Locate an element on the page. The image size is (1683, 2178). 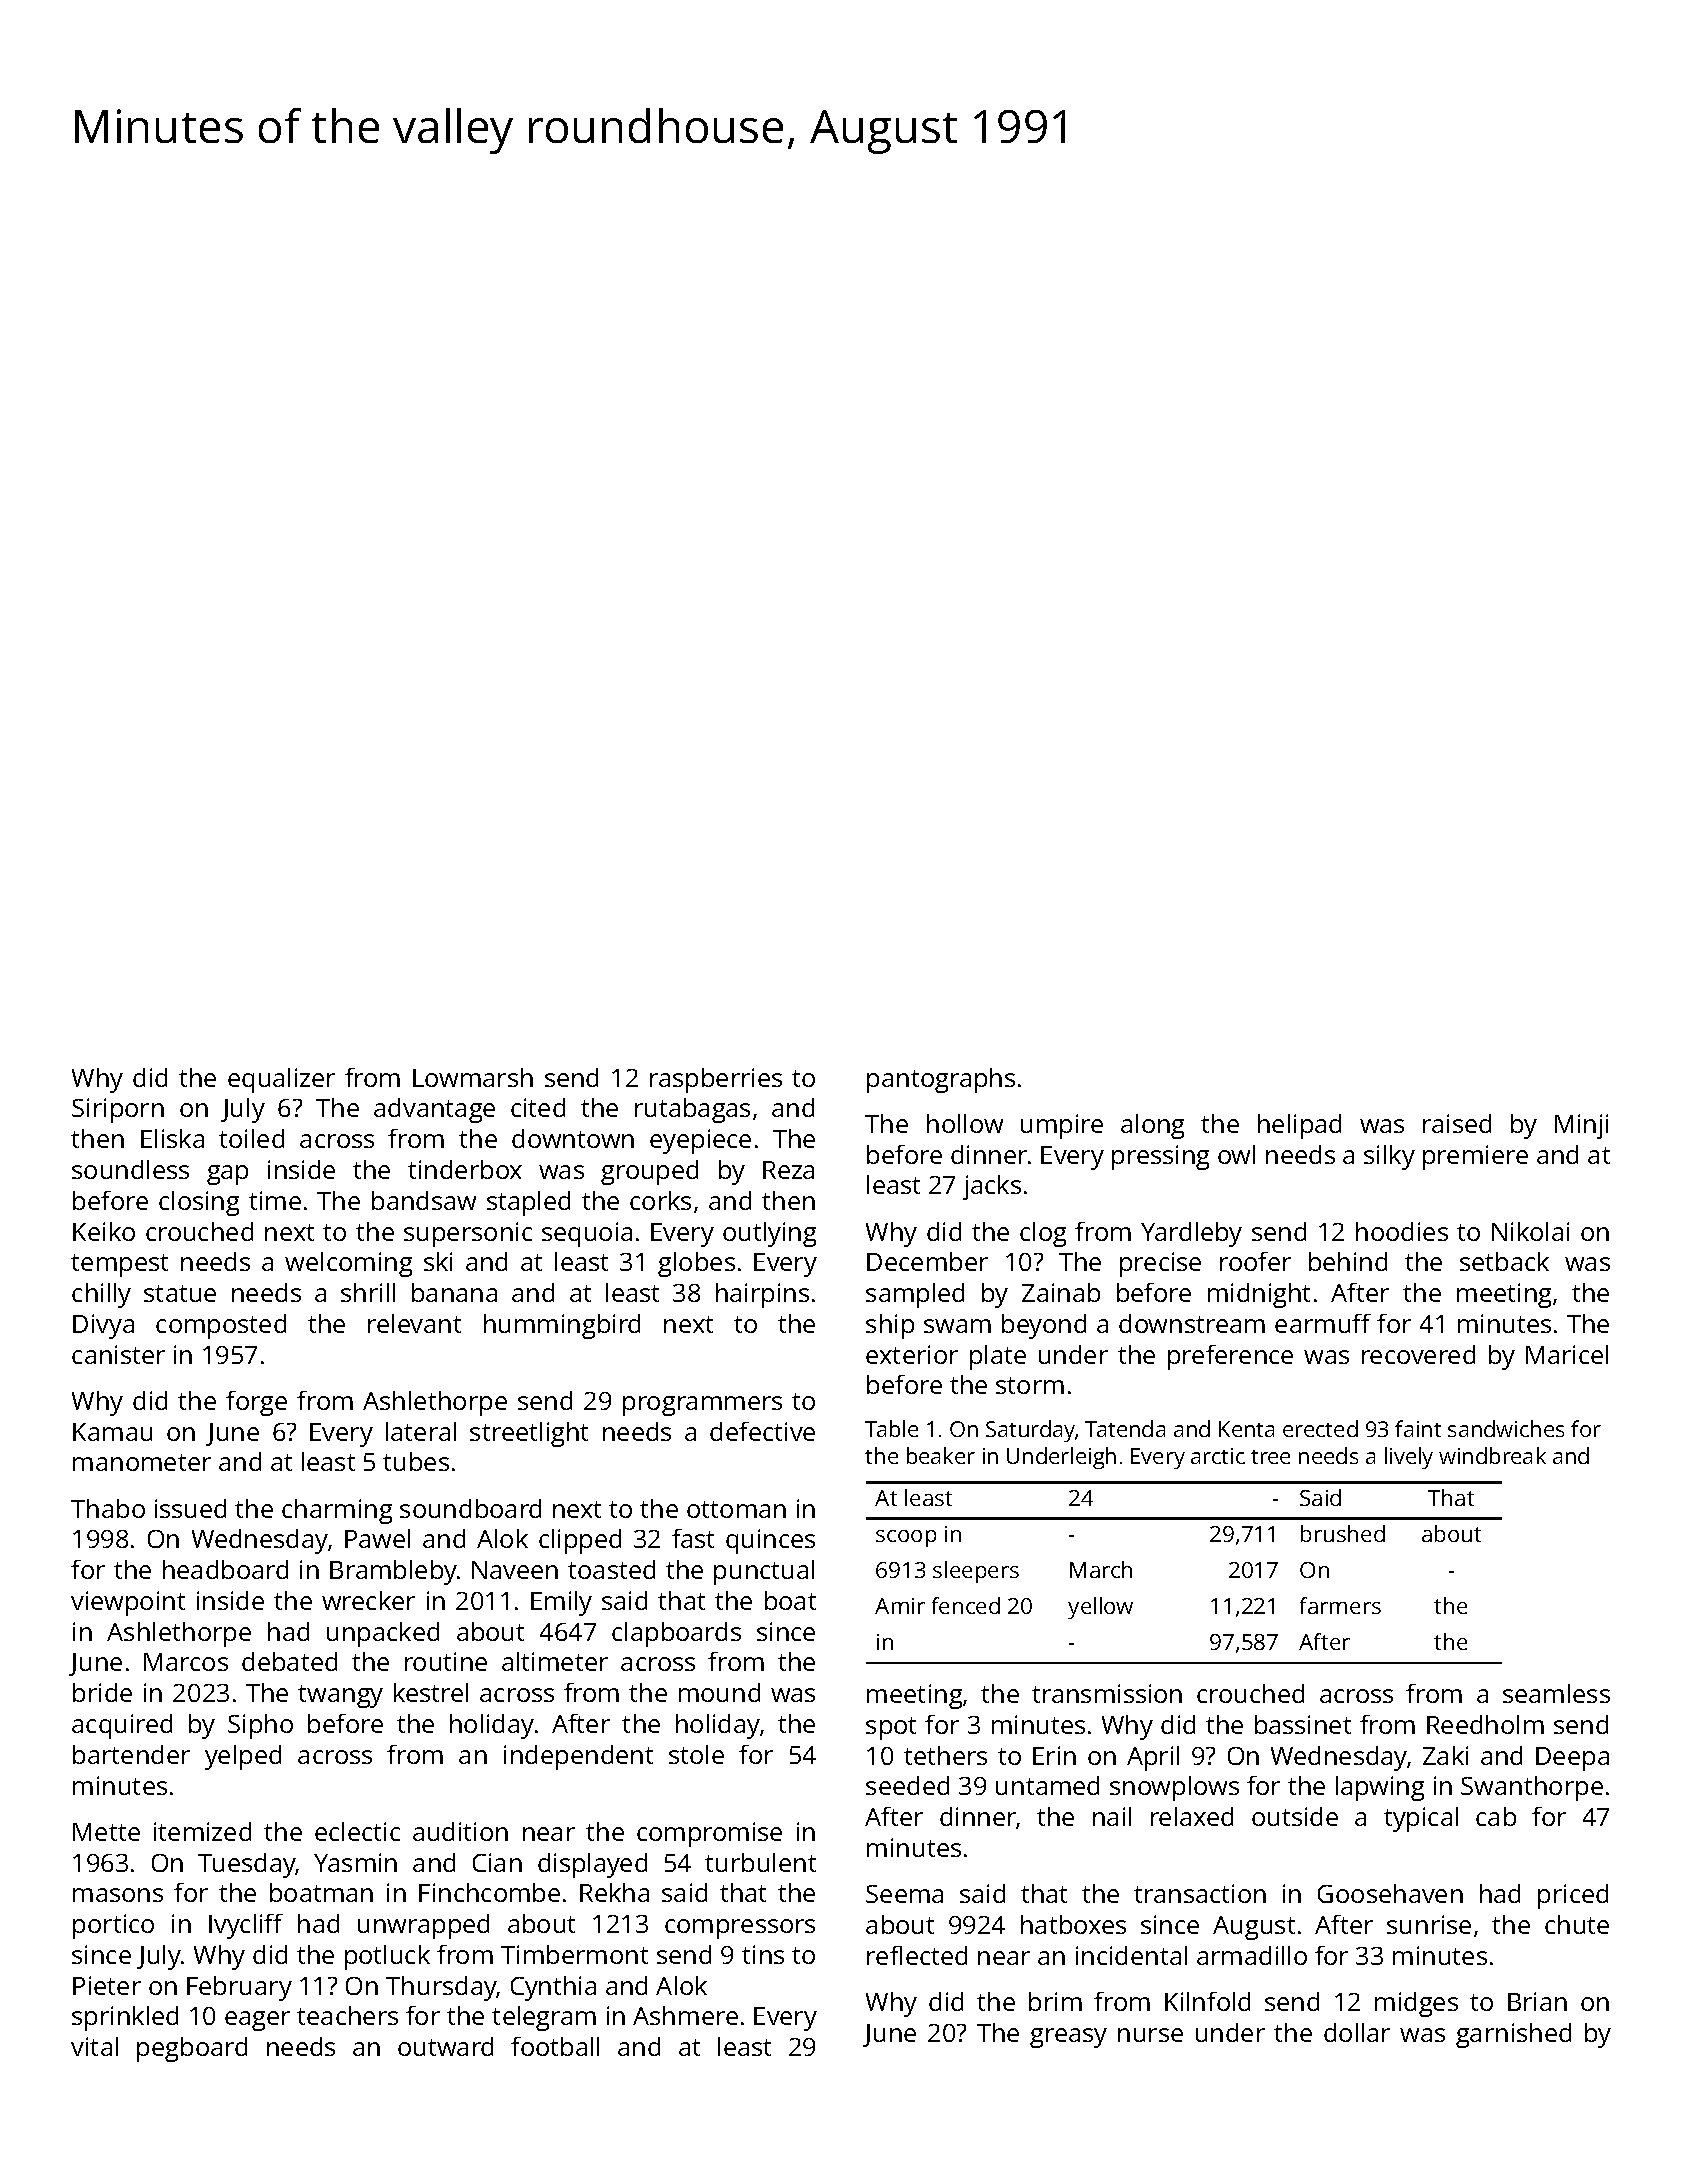
pegboard is located at coordinates (192, 2049).
